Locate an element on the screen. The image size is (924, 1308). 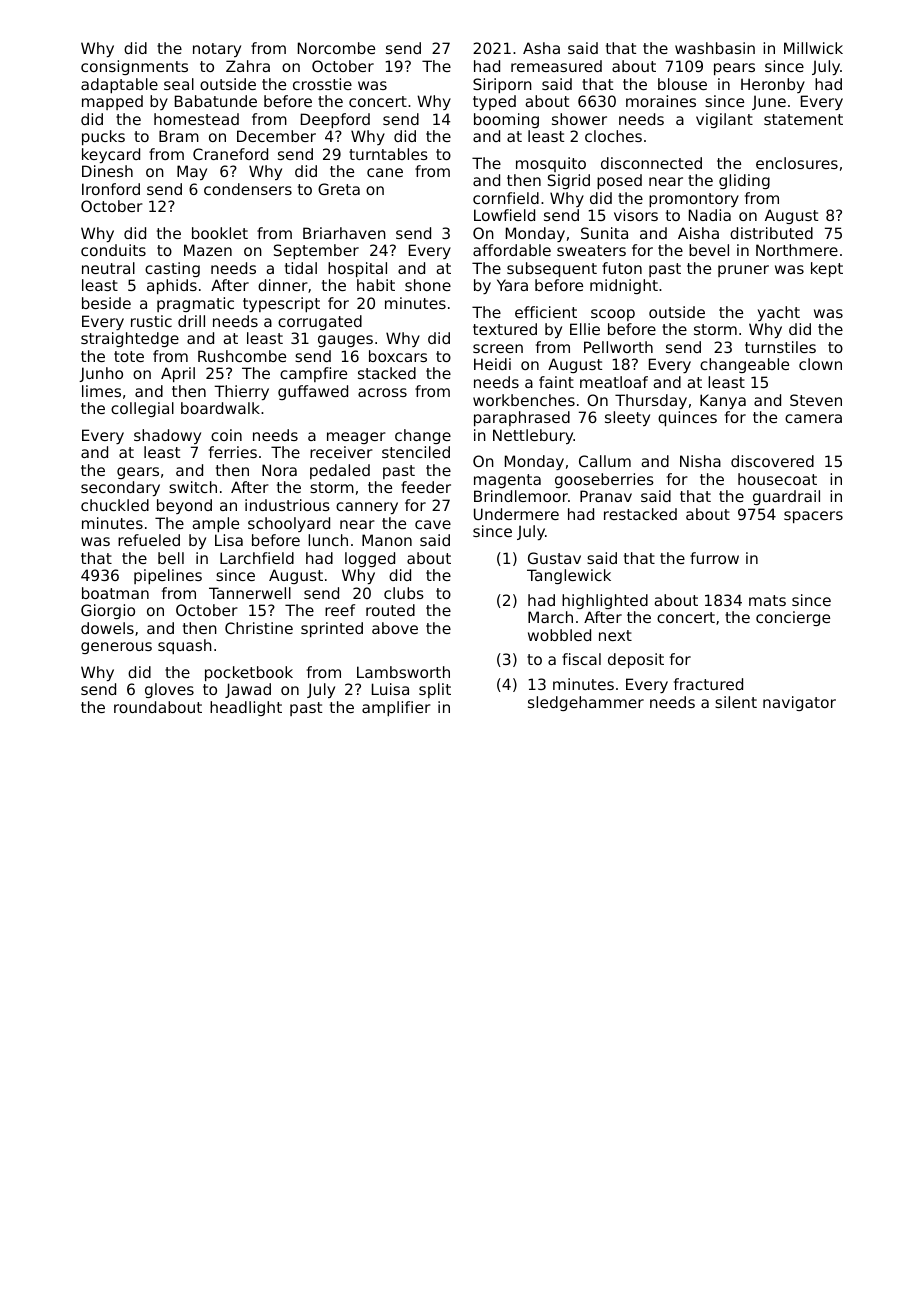
Nettlebury is located at coordinates (533, 436).
